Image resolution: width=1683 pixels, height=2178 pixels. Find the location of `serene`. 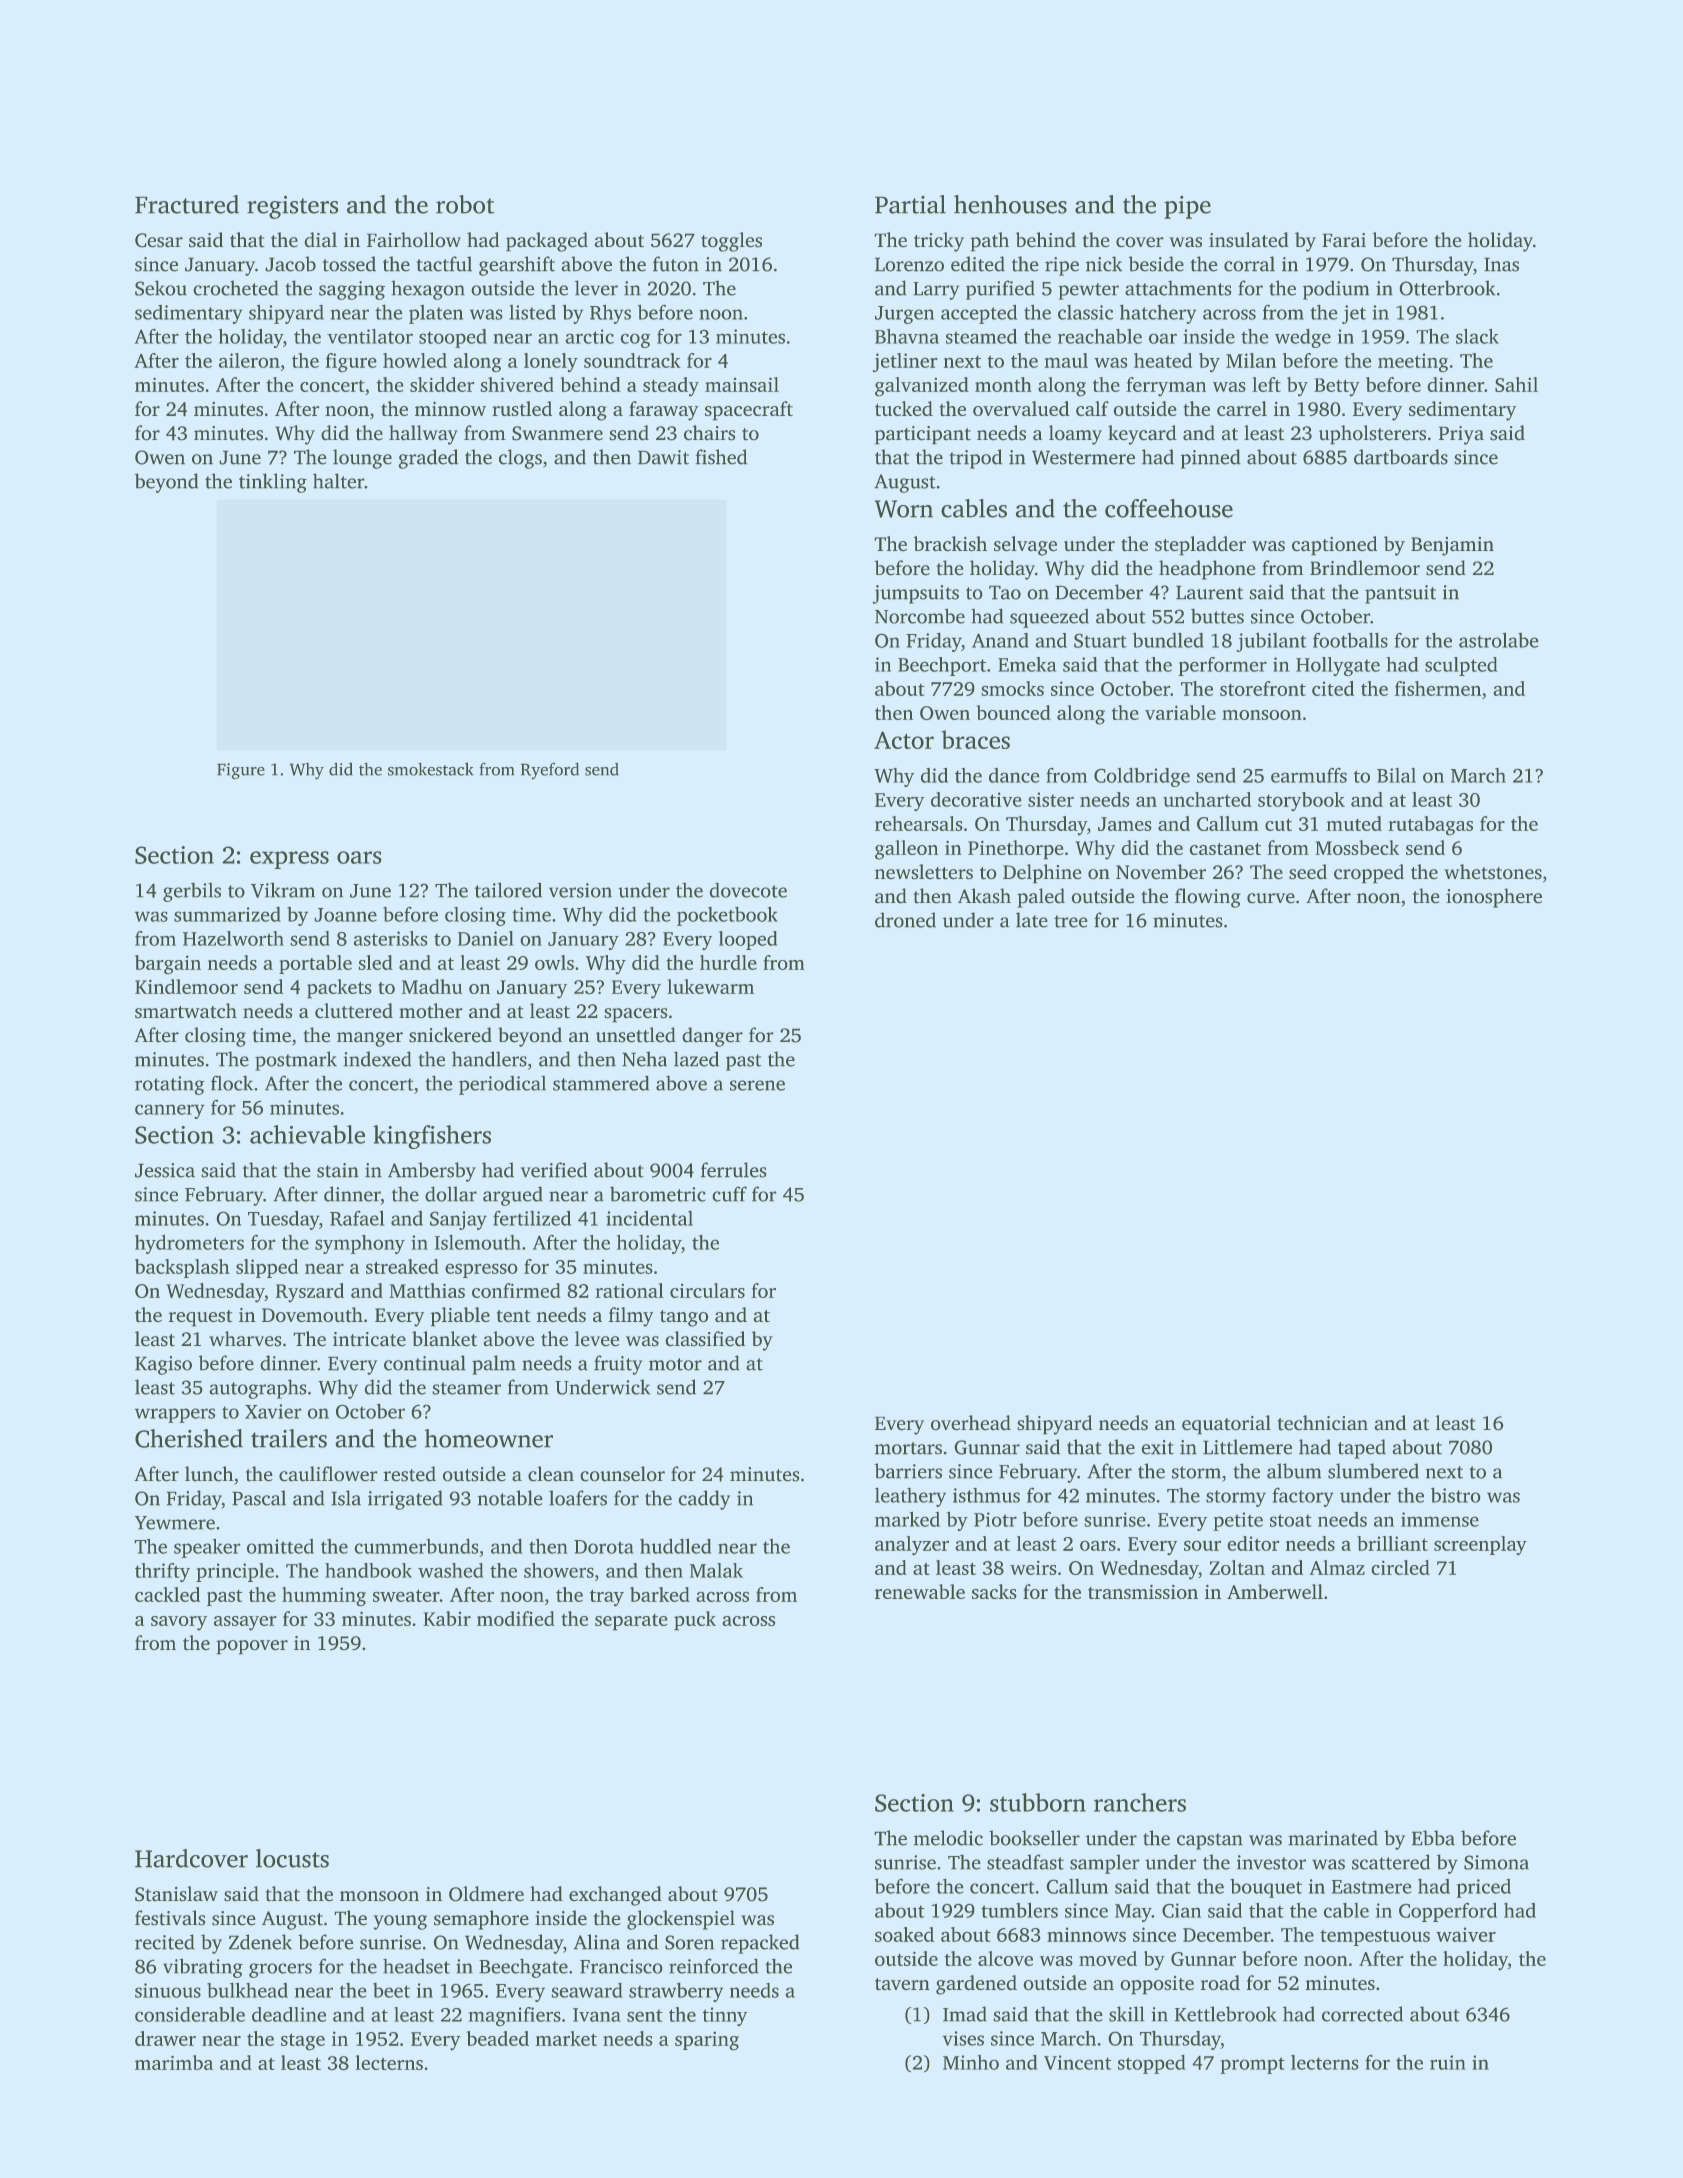

serene is located at coordinates (757, 1085).
